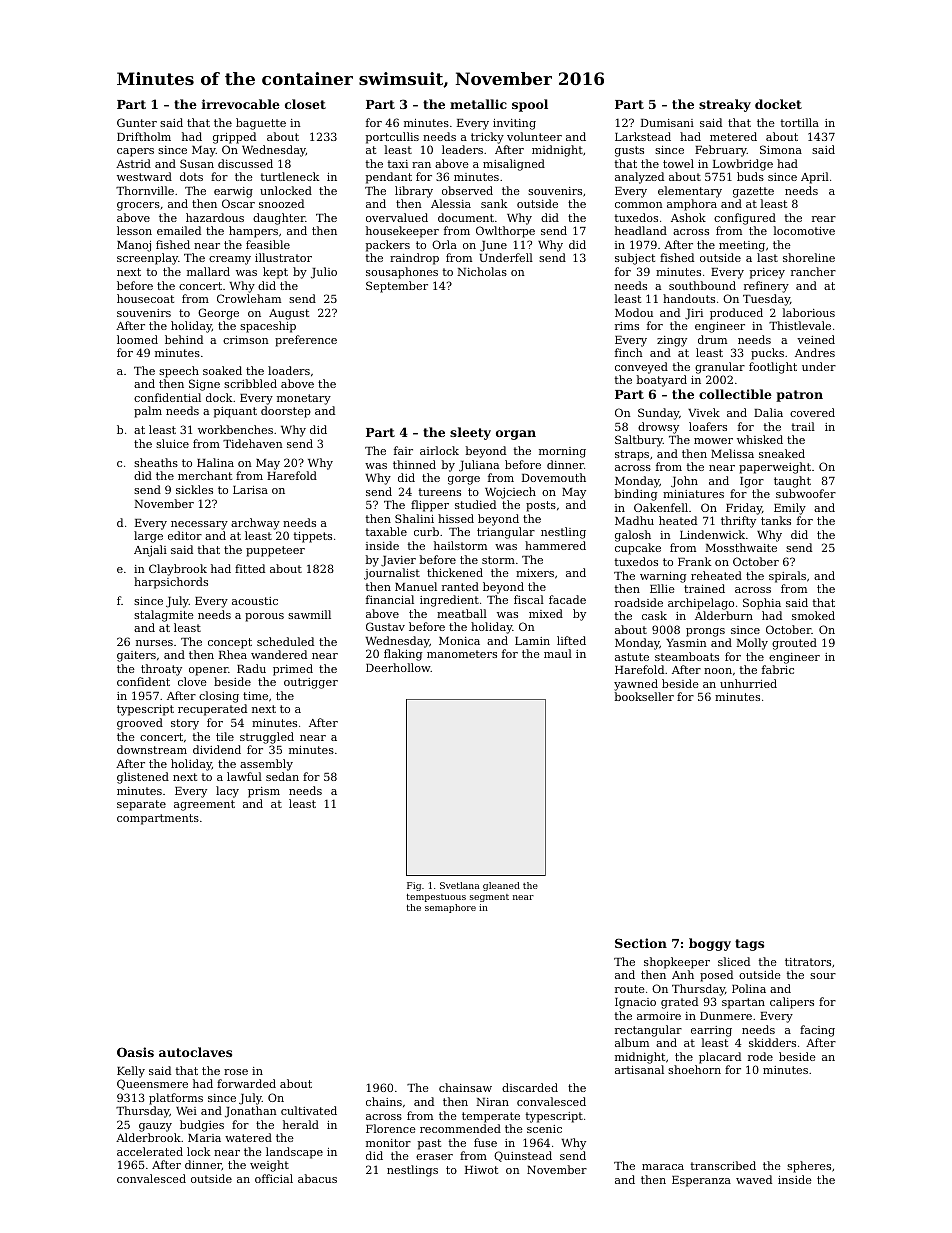 The width and height of the image is (952, 1233). I want to click on fabric, so click(778, 669).
